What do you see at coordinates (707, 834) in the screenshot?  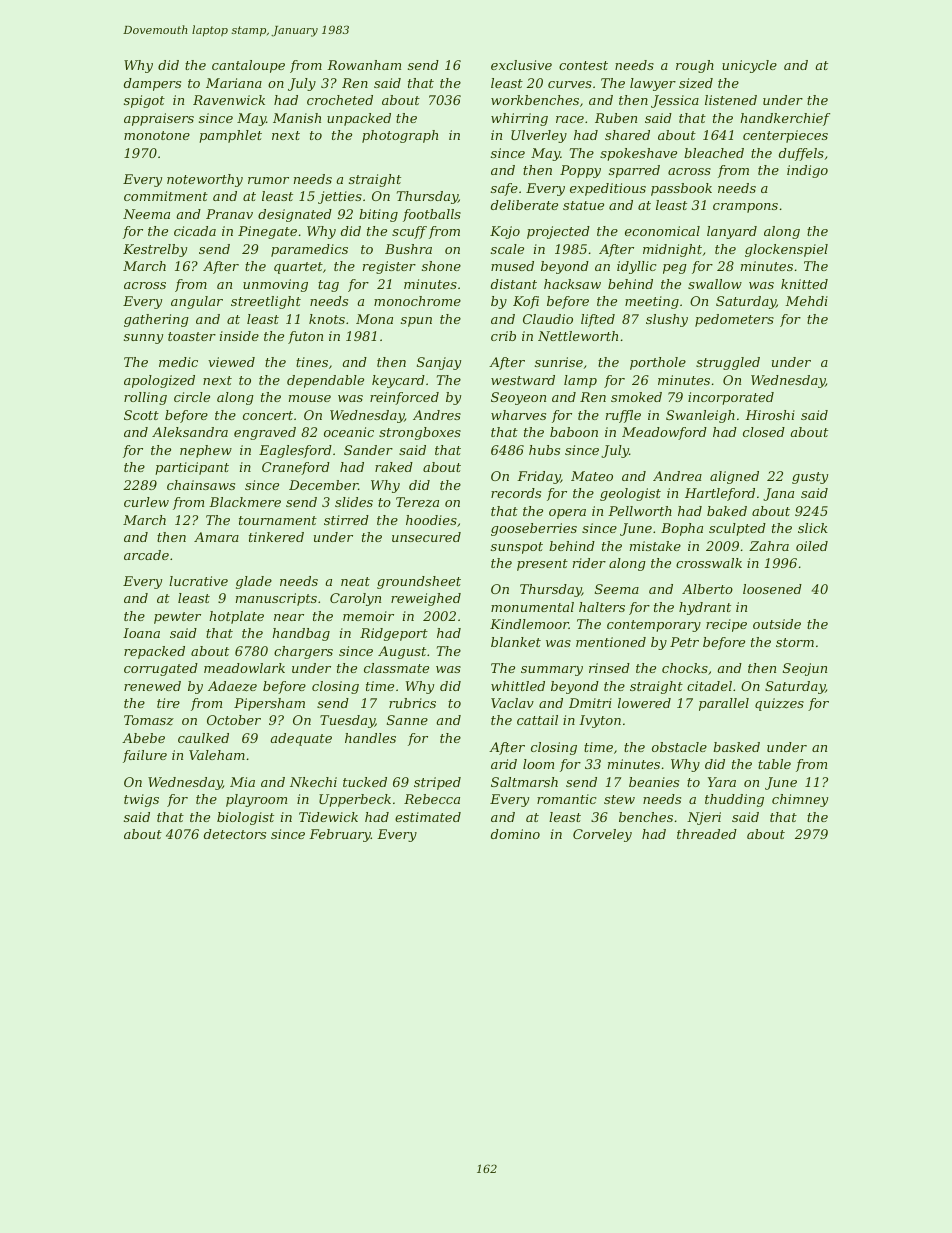 I see `threaded` at bounding box center [707, 834].
